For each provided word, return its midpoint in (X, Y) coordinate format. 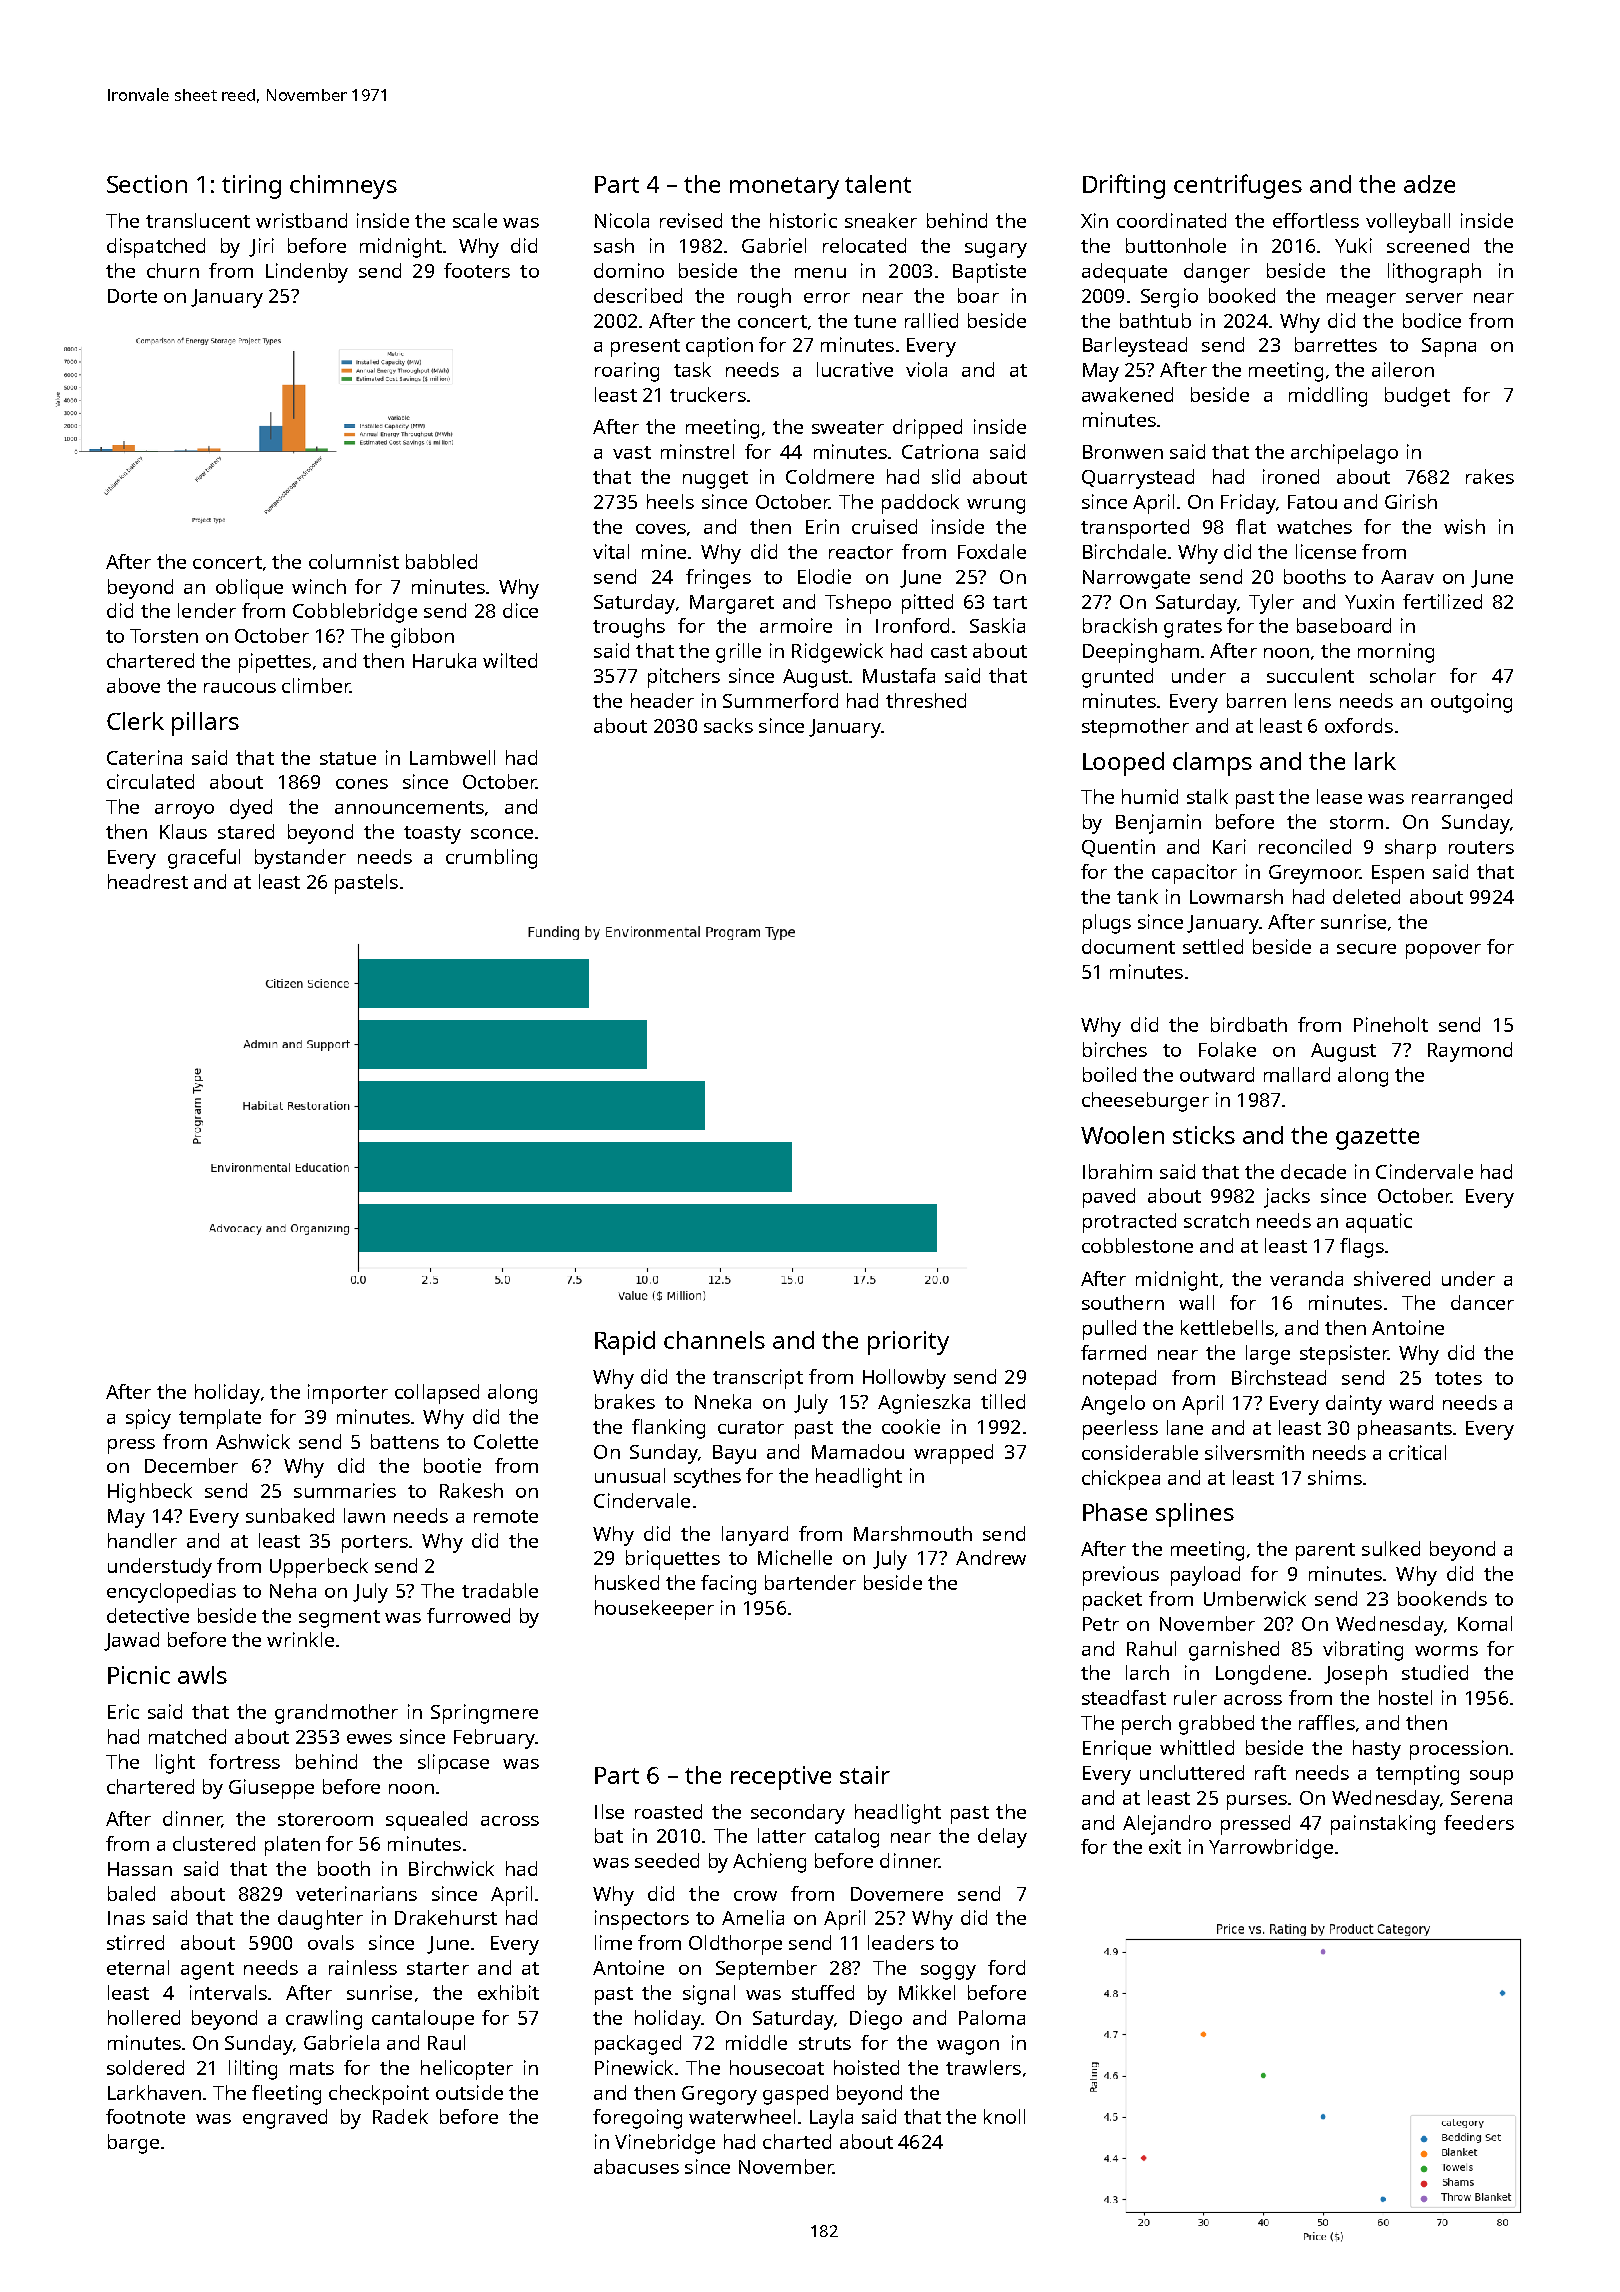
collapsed (437, 1394)
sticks (1204, 1135)
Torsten (164, 636)
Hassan (140, 1869)
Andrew (991, 1557)
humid (1150, 796)
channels (714, 1340)
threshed (926, 700)
